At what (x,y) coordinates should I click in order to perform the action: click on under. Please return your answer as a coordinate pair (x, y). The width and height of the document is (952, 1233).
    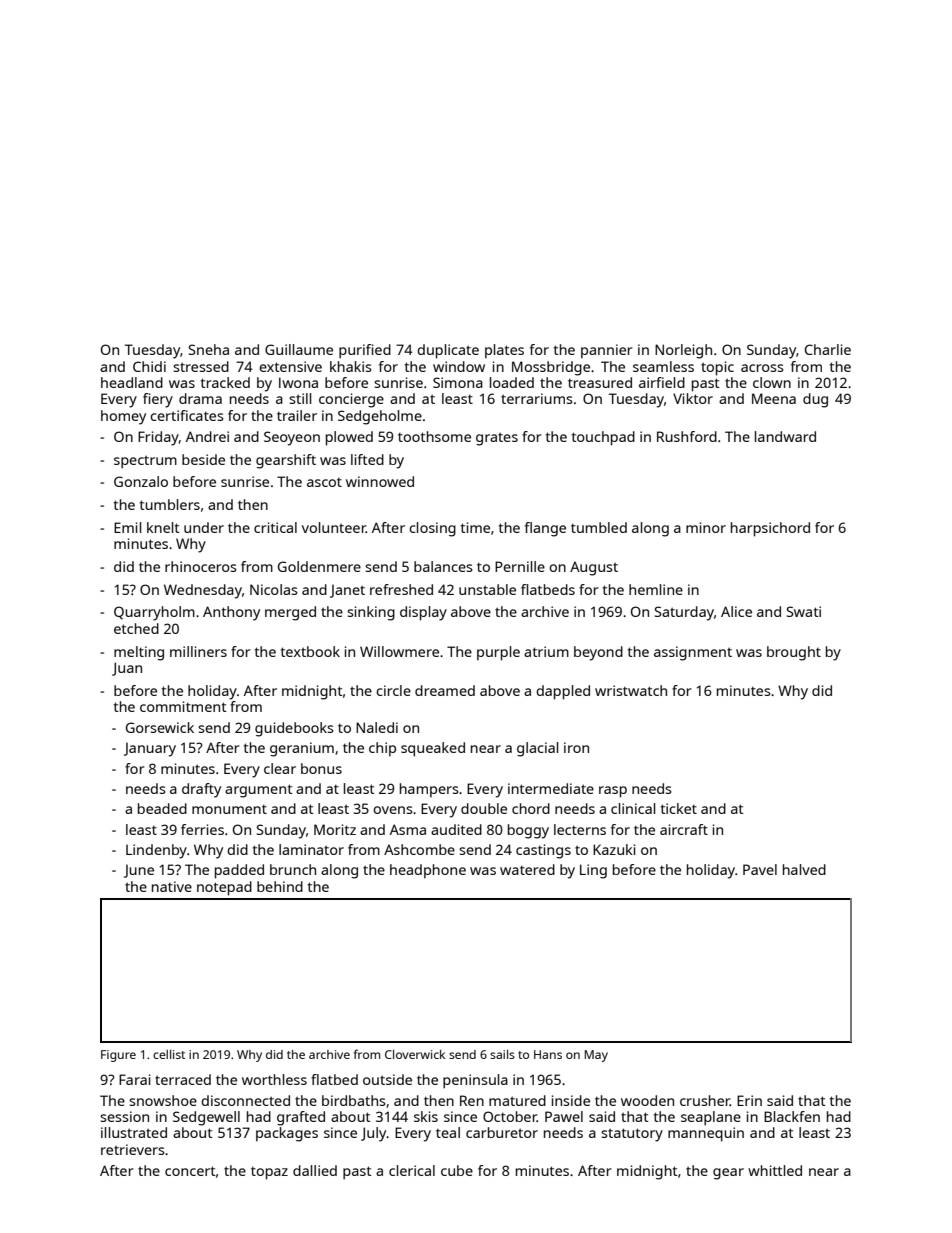
    Looking at the image, I should click on (204, 527).
